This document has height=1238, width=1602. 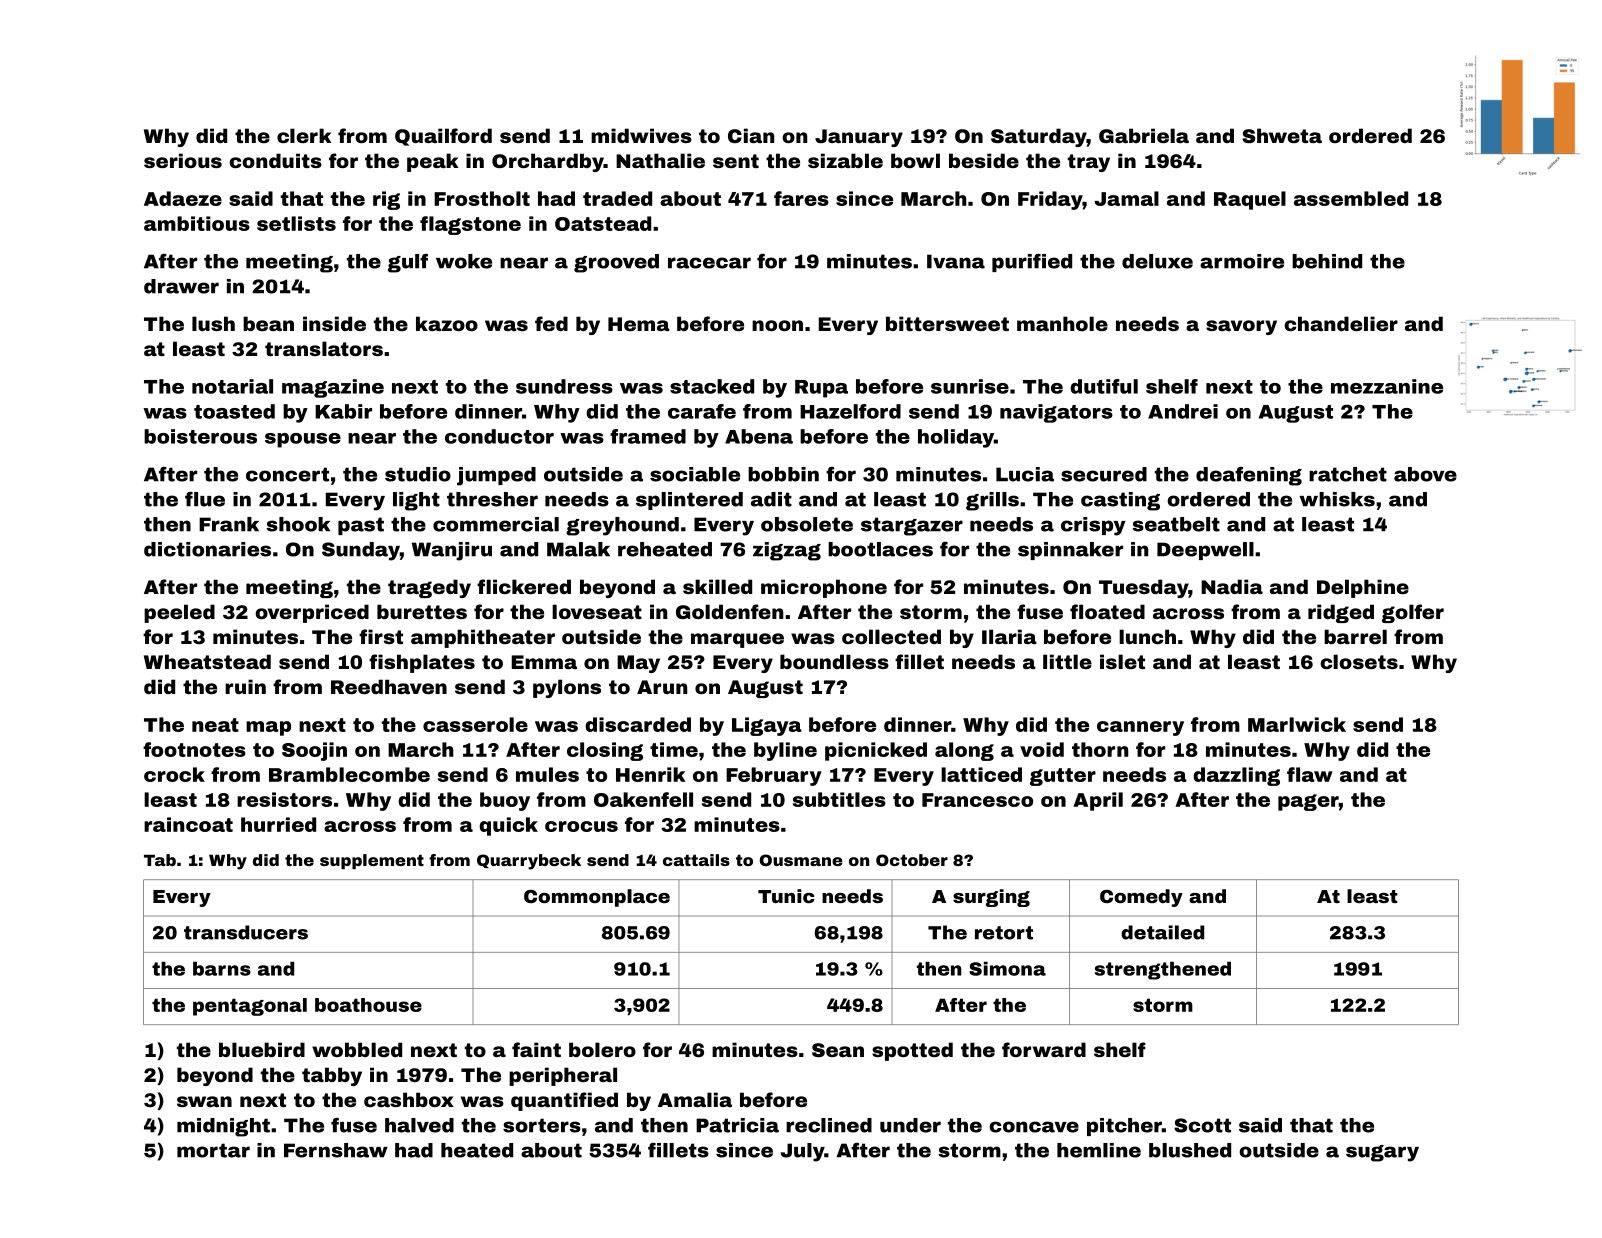 What do you see at coordinates (372, 861) in the document?
I see `supplement` at bounding box center [372, 861].
